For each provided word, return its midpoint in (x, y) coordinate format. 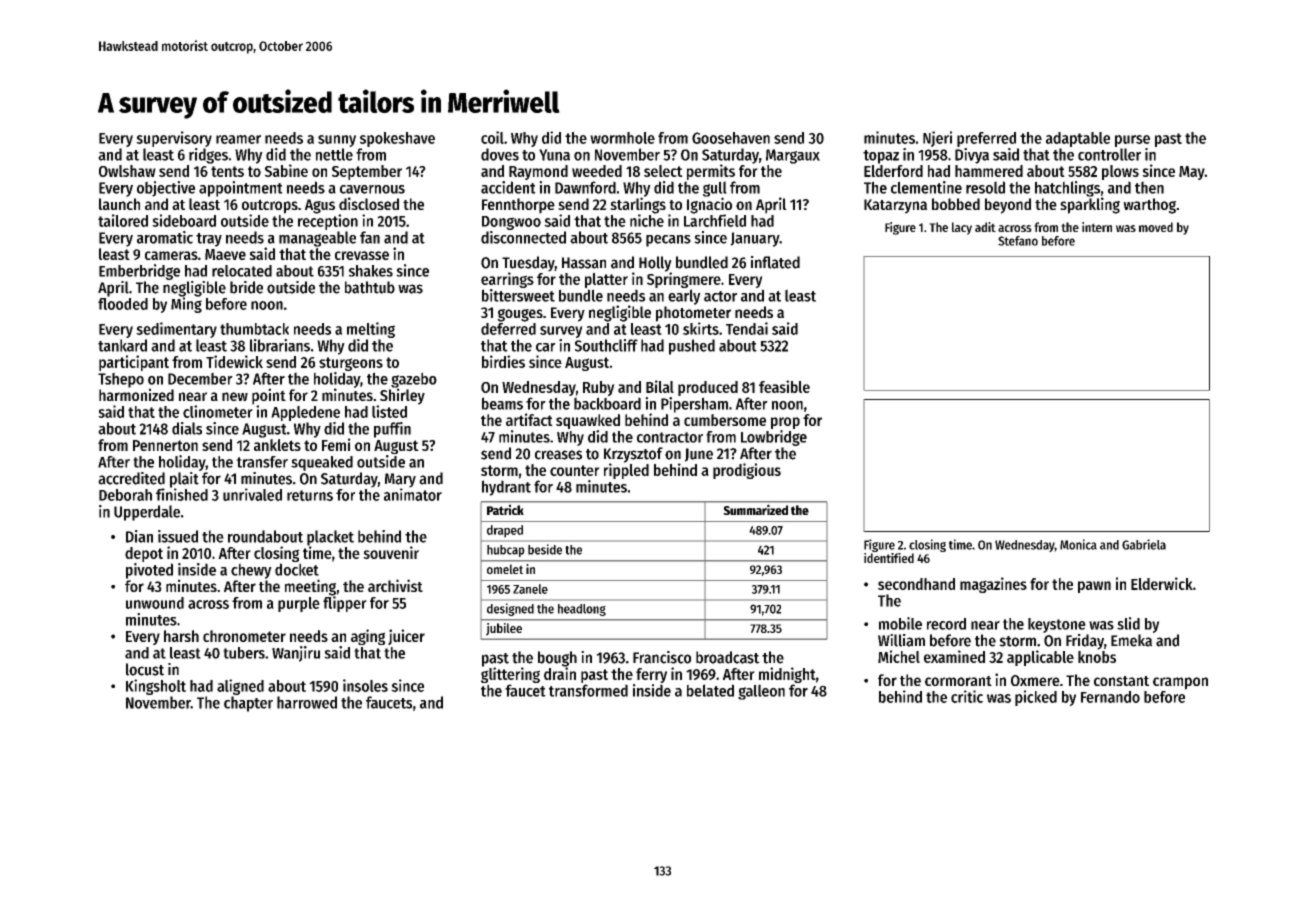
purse (1132, 141)
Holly (655, 264)
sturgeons (351, 364)
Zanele (530, 589)
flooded (123, 304)
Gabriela (1144, 544)
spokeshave (397, 139)
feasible (784, 386)
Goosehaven (731, 138)
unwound (155, 603)
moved (1156, 227)
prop (785, 423)
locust (145, 669)
